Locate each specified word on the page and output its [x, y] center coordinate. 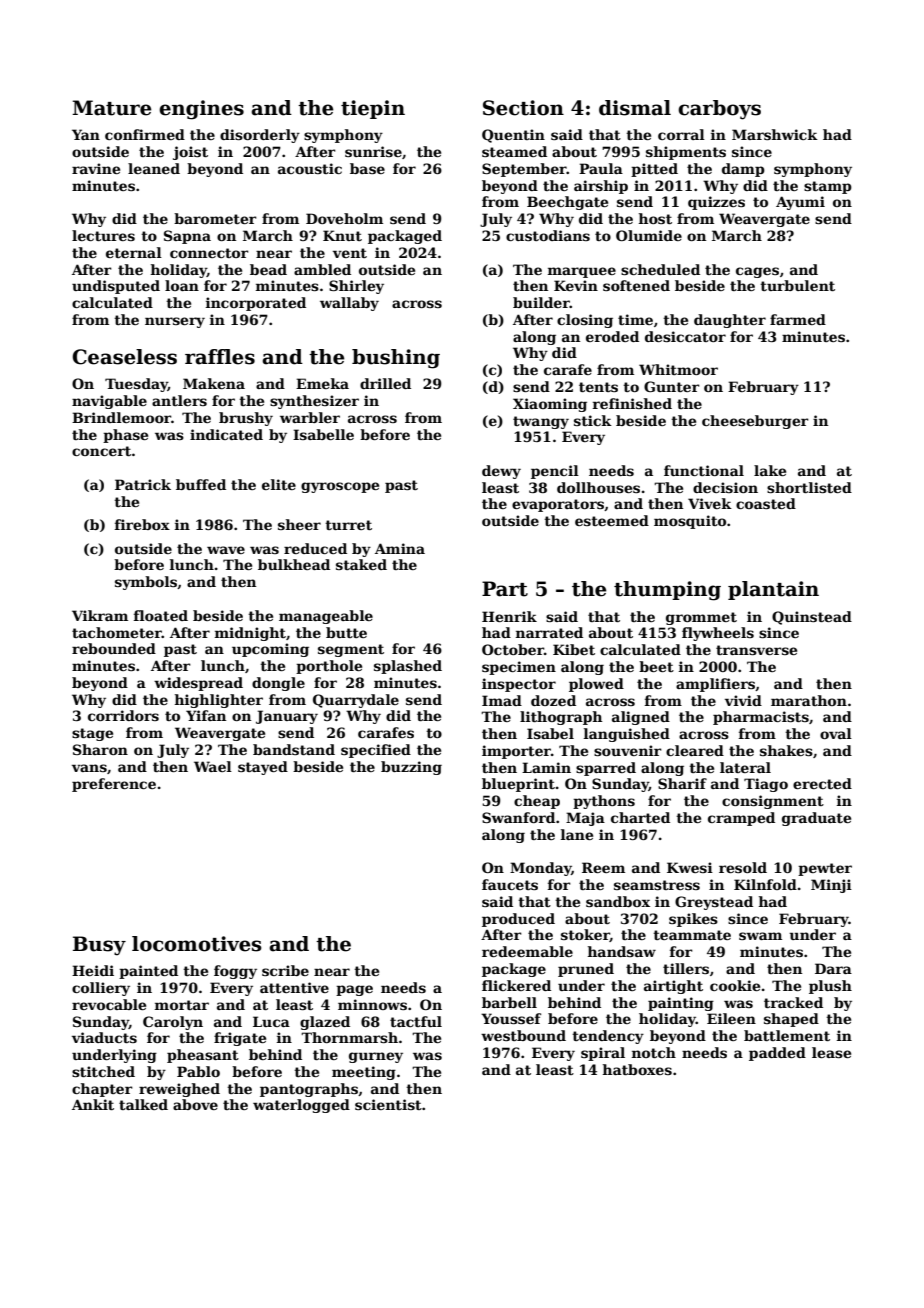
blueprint [518, 785]
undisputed [116, 287]
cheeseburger [755, 422]
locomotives [197, 944]
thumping [667, 591]
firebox [142, 524]
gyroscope [340, 487]
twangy [541, 422]
